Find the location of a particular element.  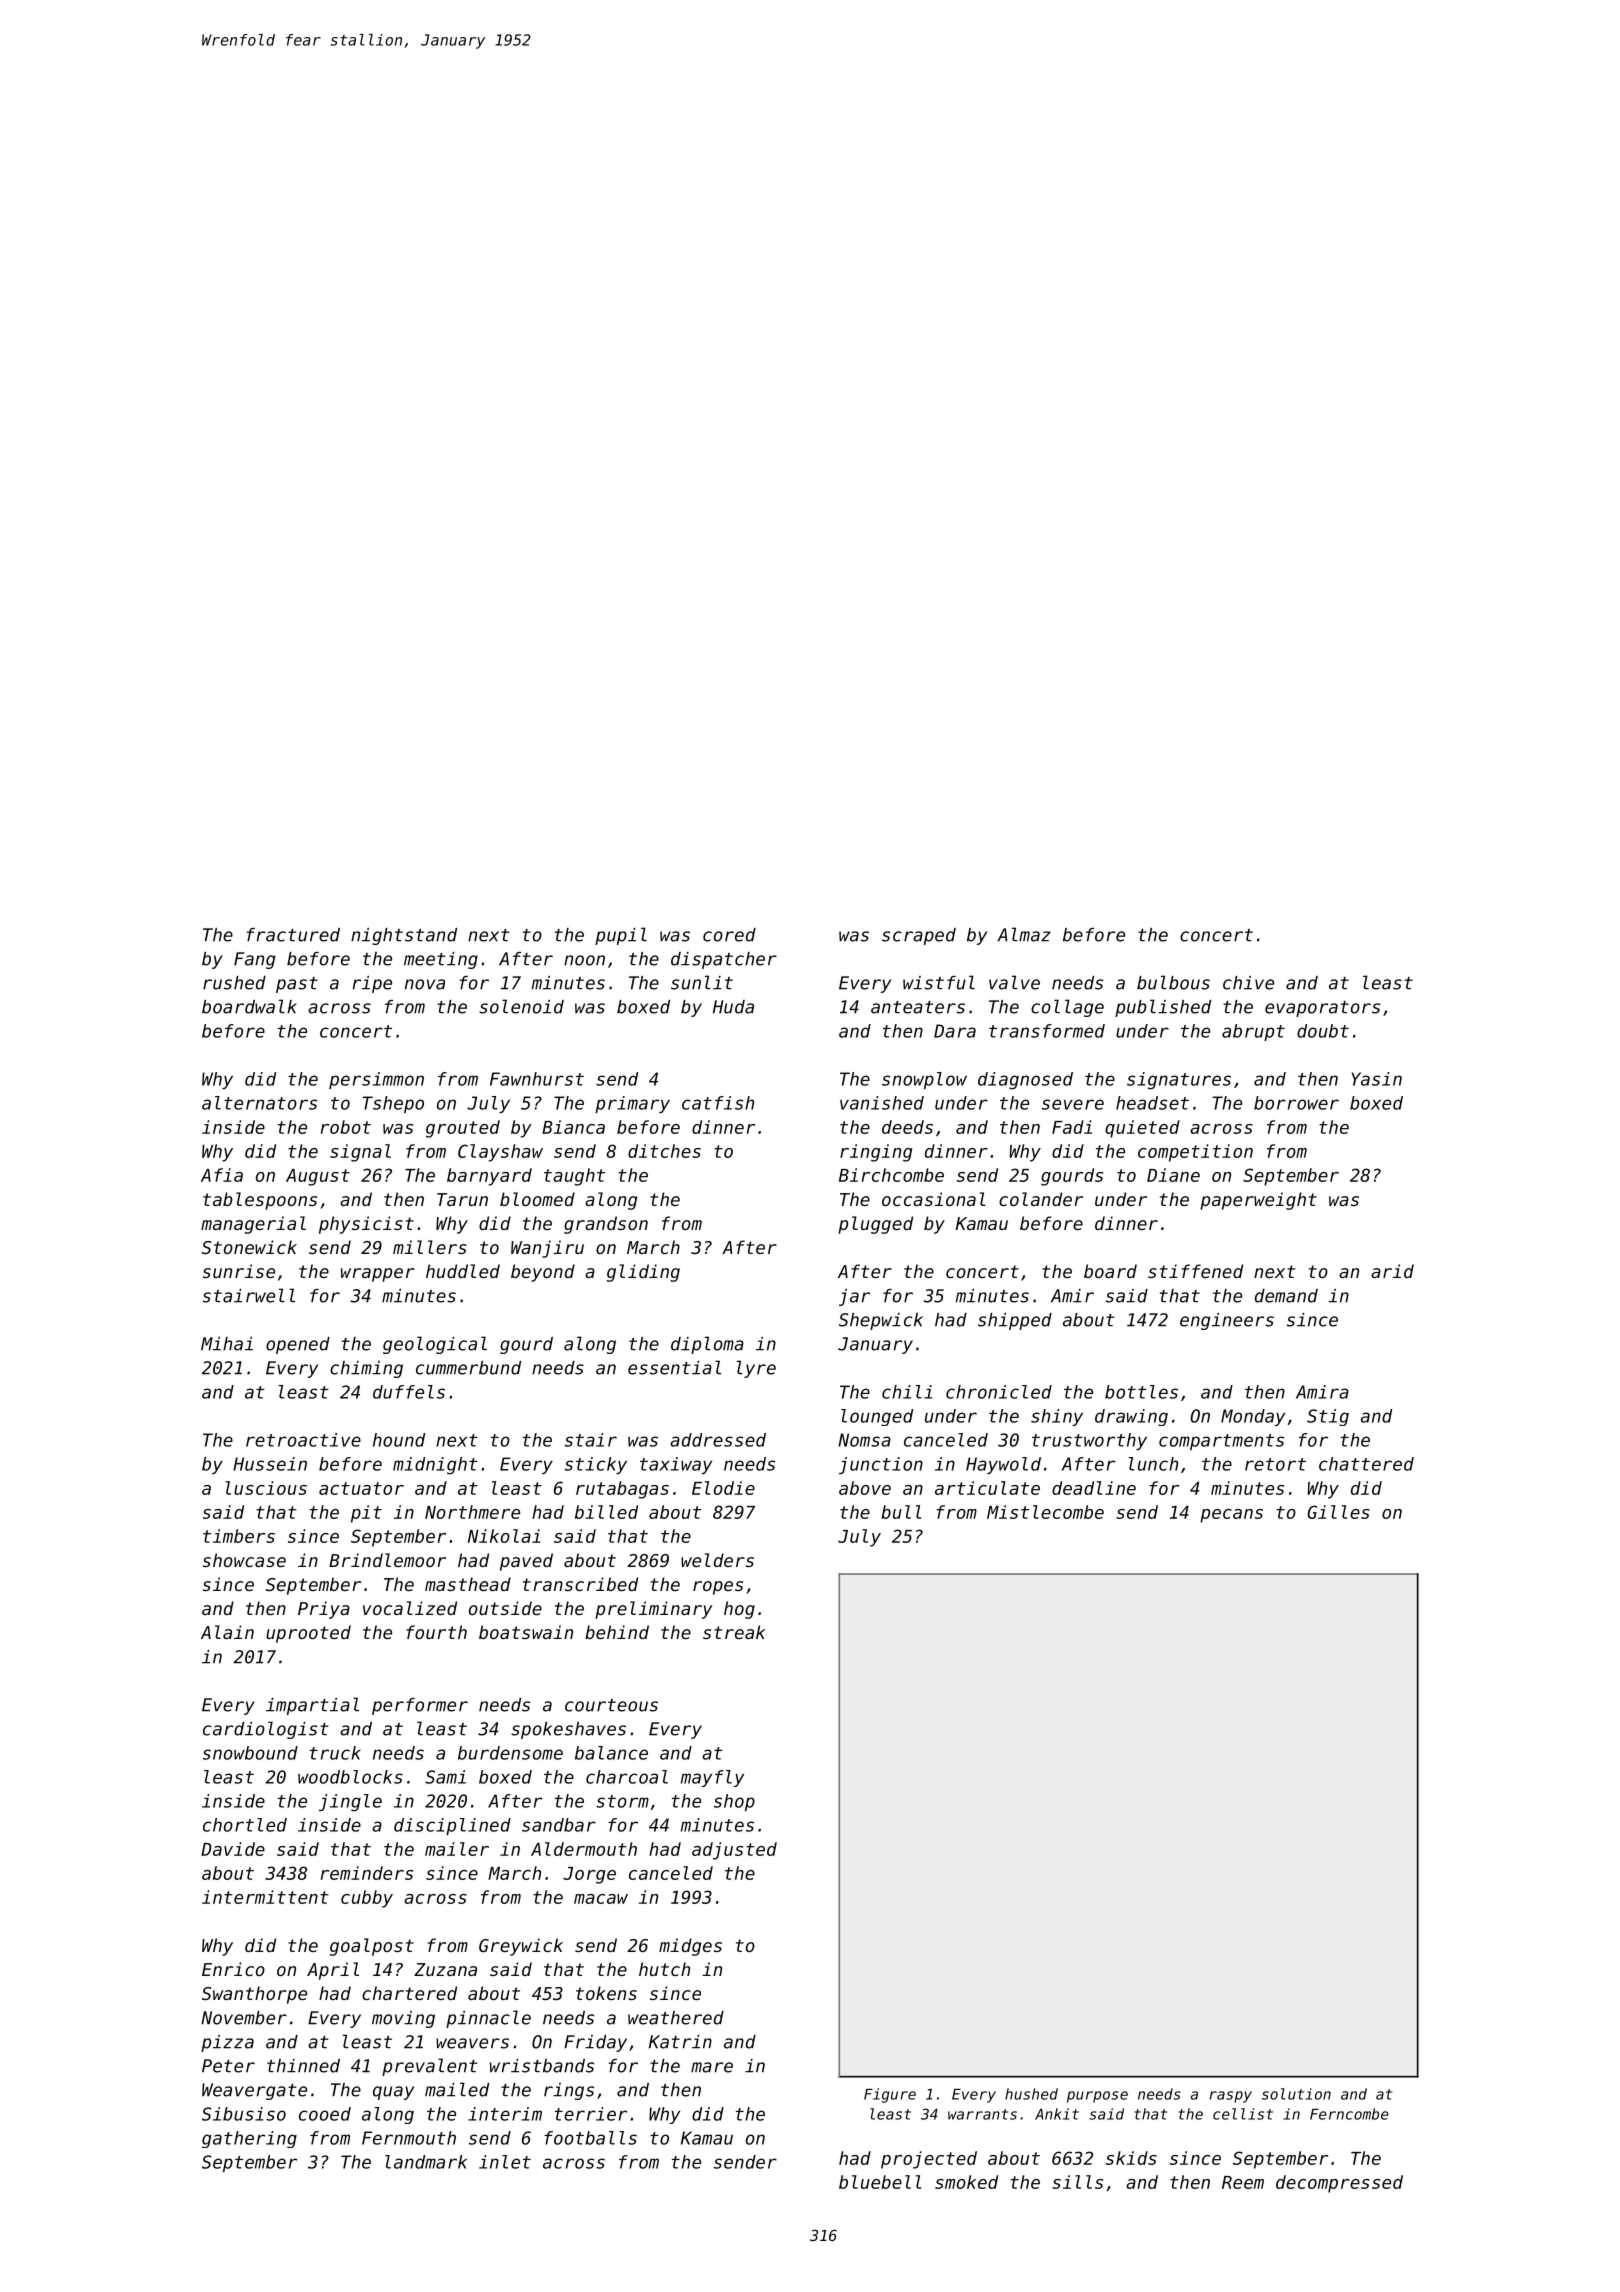

grouted is located at coordinates (463, 1129).
